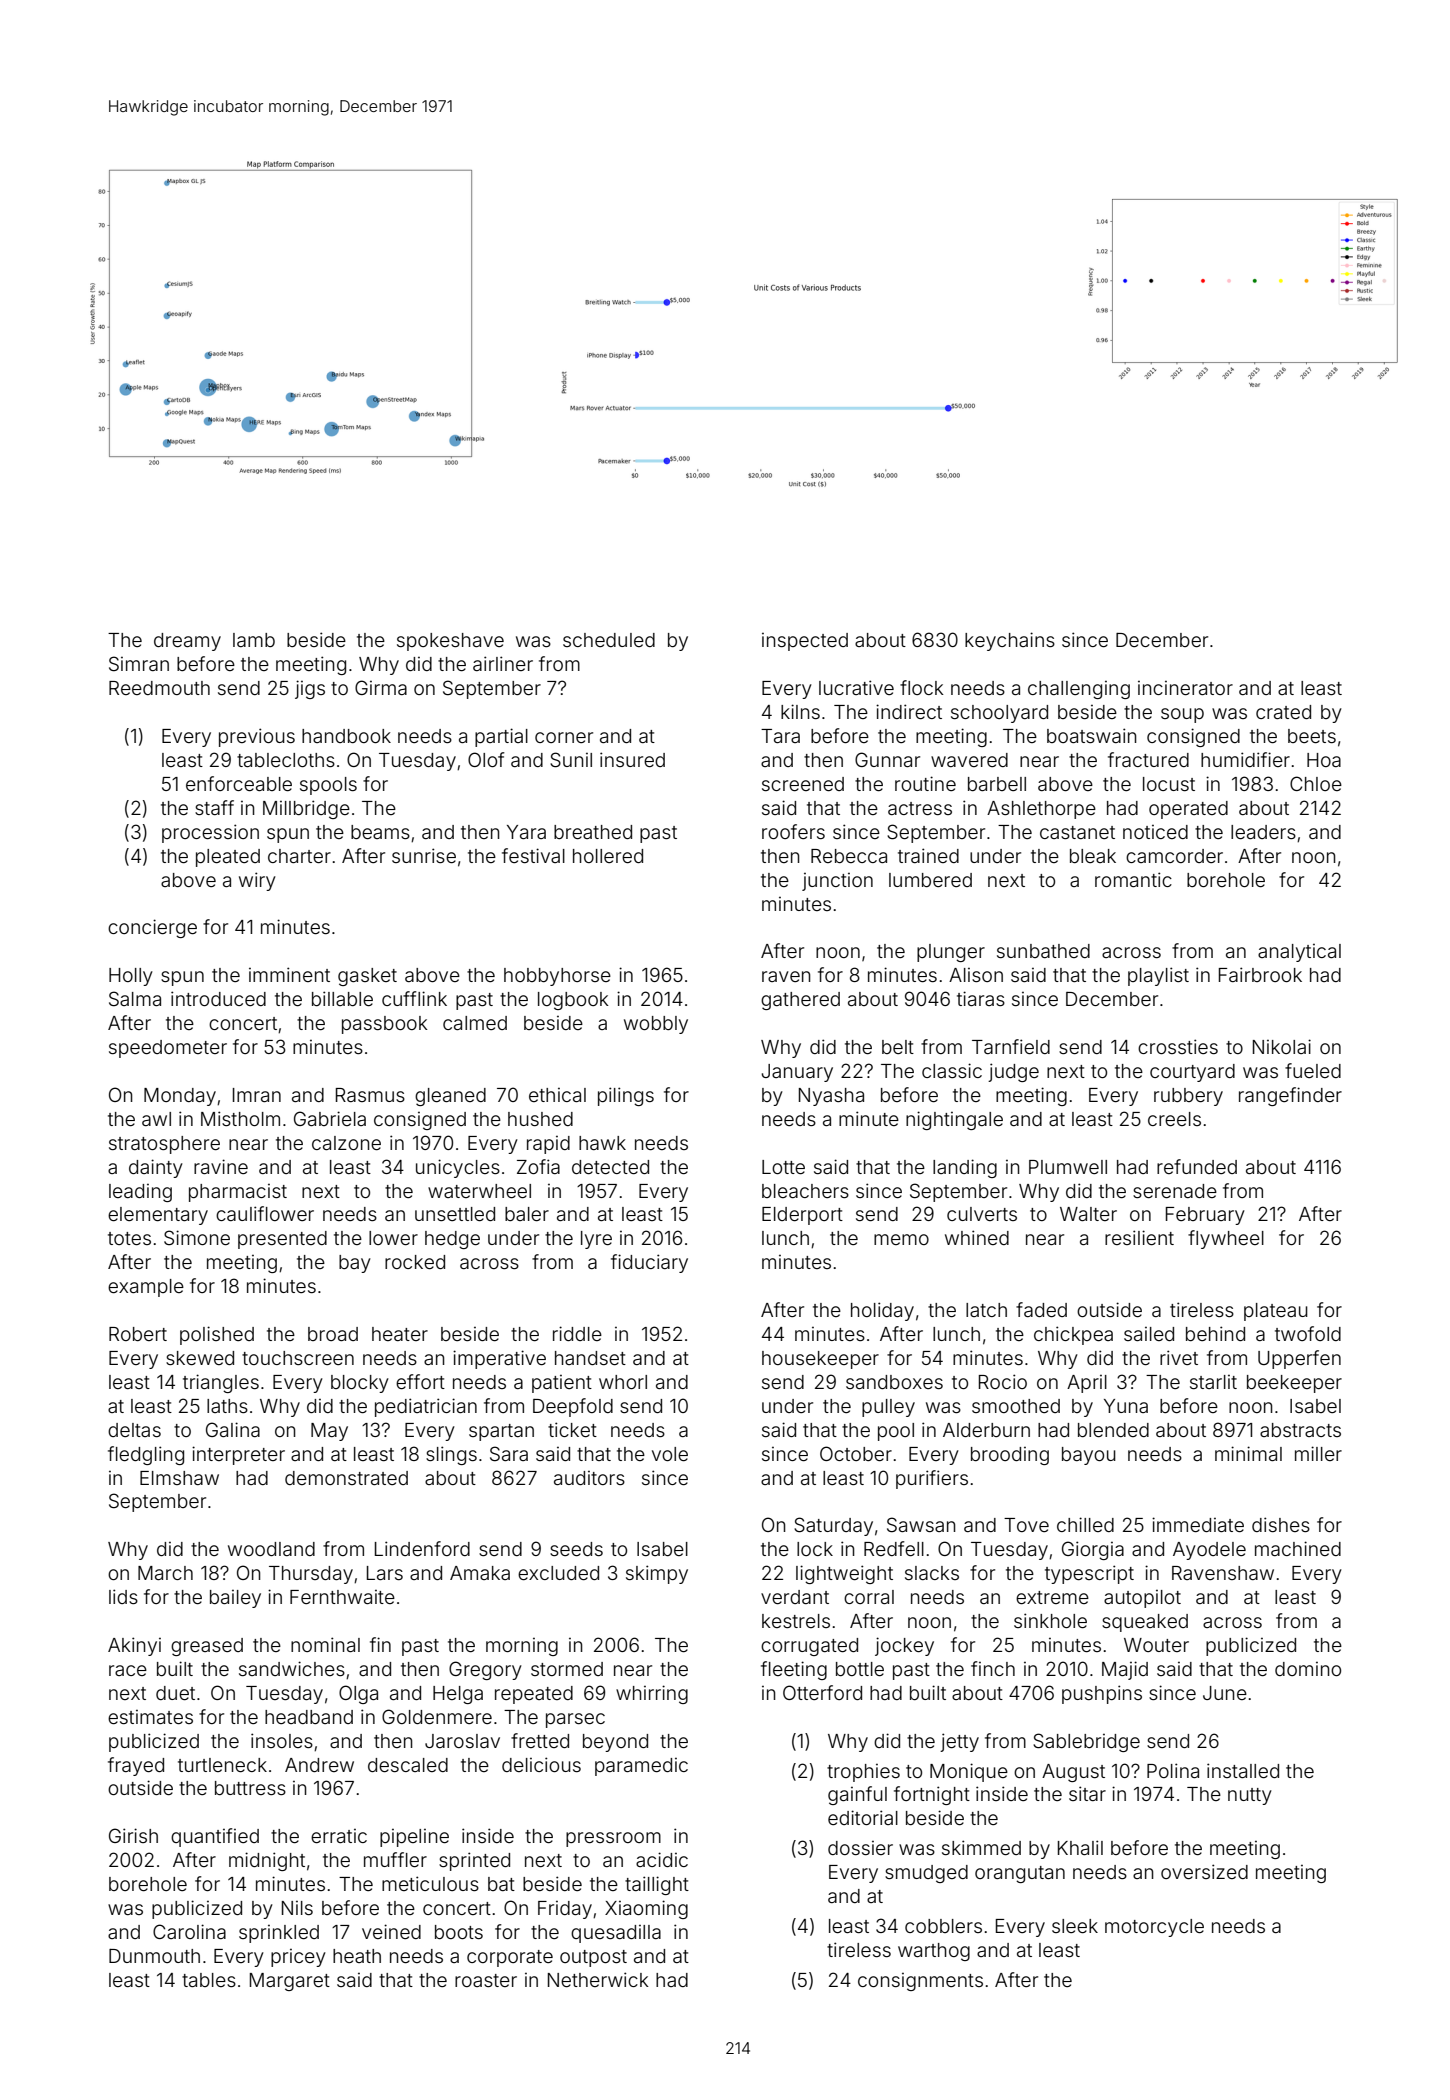 This screenshot has height=2100, width=1450. Describe the element at coordinates (609, 640) in the screenshot. I see `scheduled` at that location.
